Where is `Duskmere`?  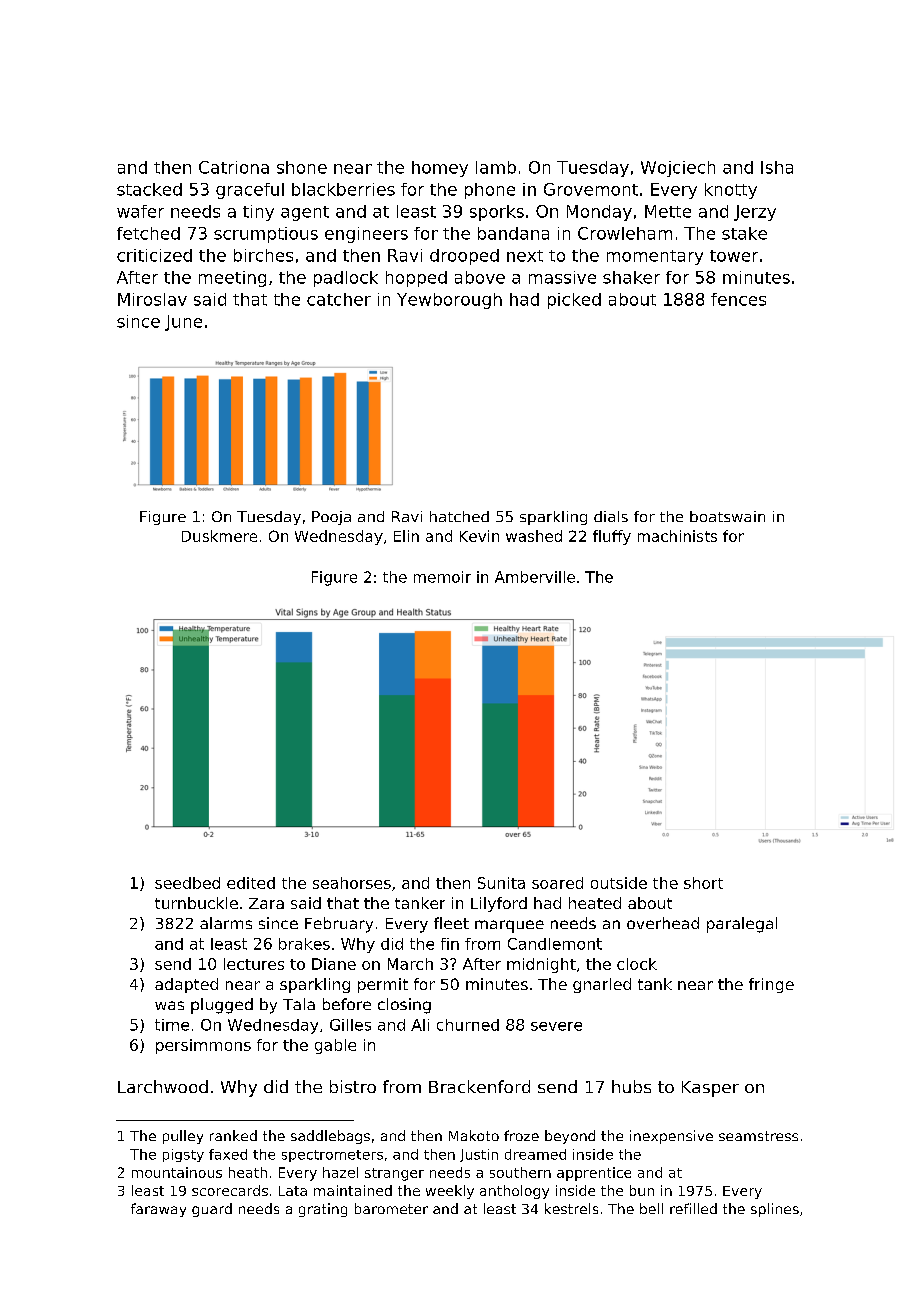 Duskmere is located at coordinates (219, 536).
